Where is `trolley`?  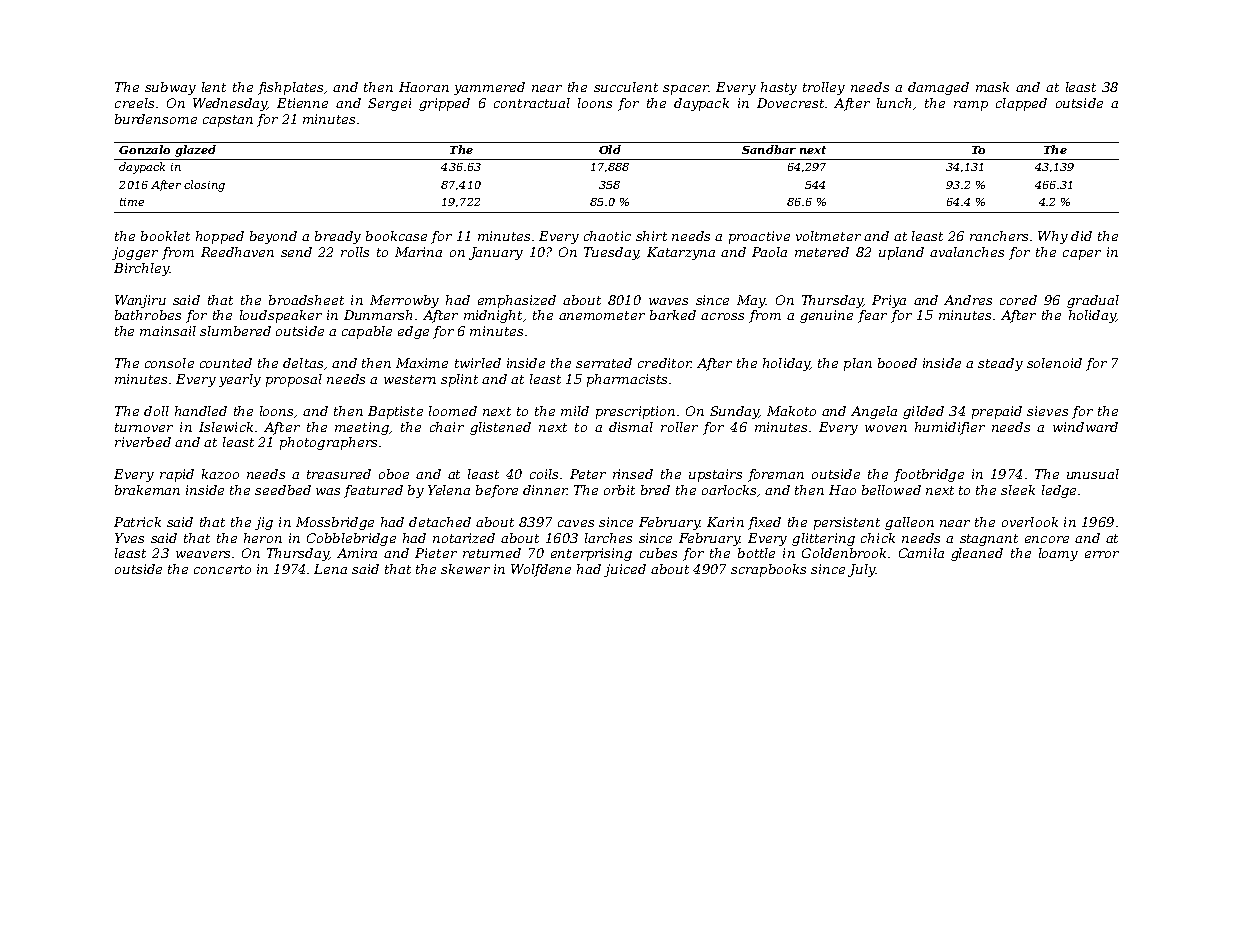 trolley is located at coordinates (824, 88).
